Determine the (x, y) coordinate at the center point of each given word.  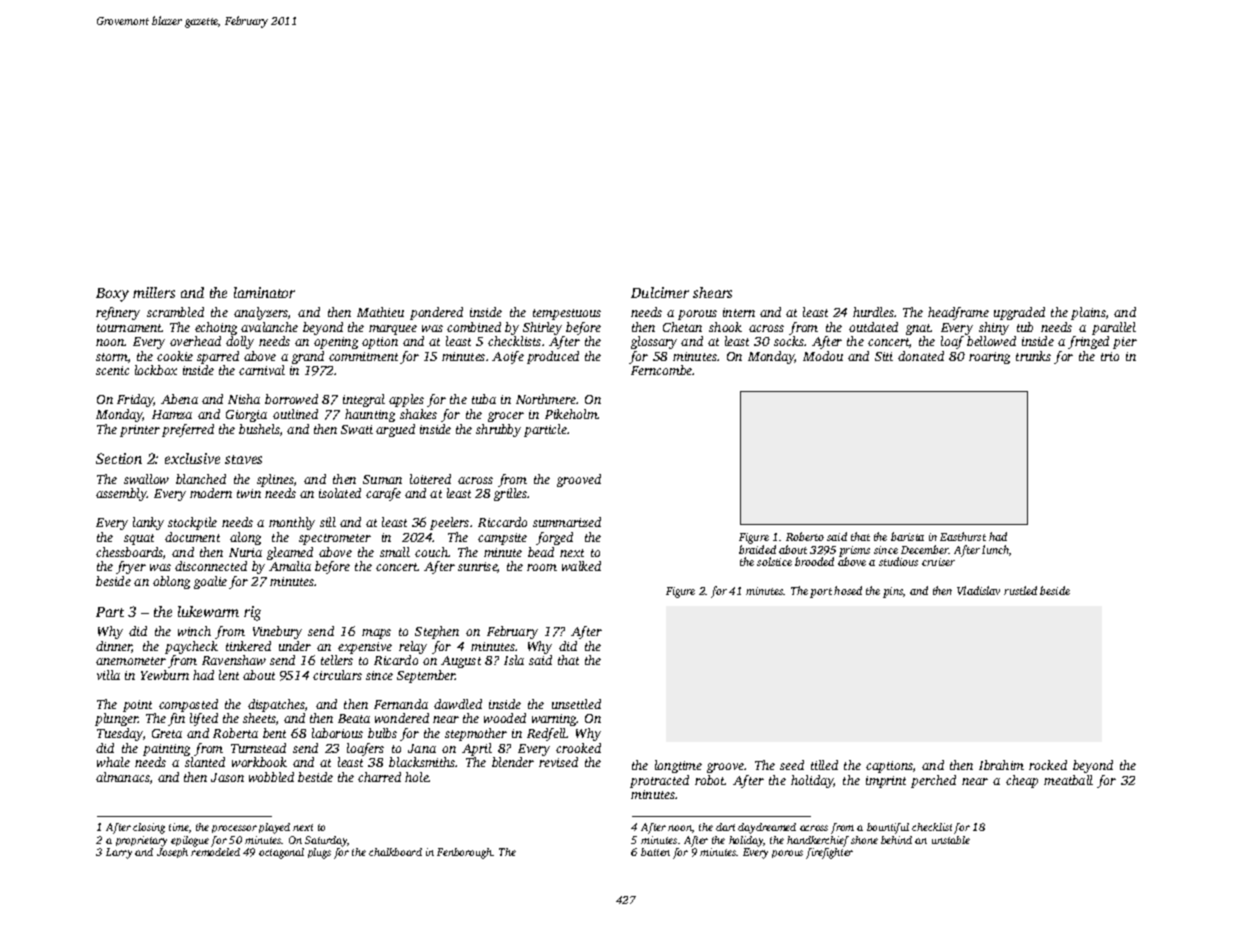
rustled (1020, 590)
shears (712, 292)
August (461, 662)
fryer (131, 567)
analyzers (261, 313)
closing (149, 828)
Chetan (682, 327)
